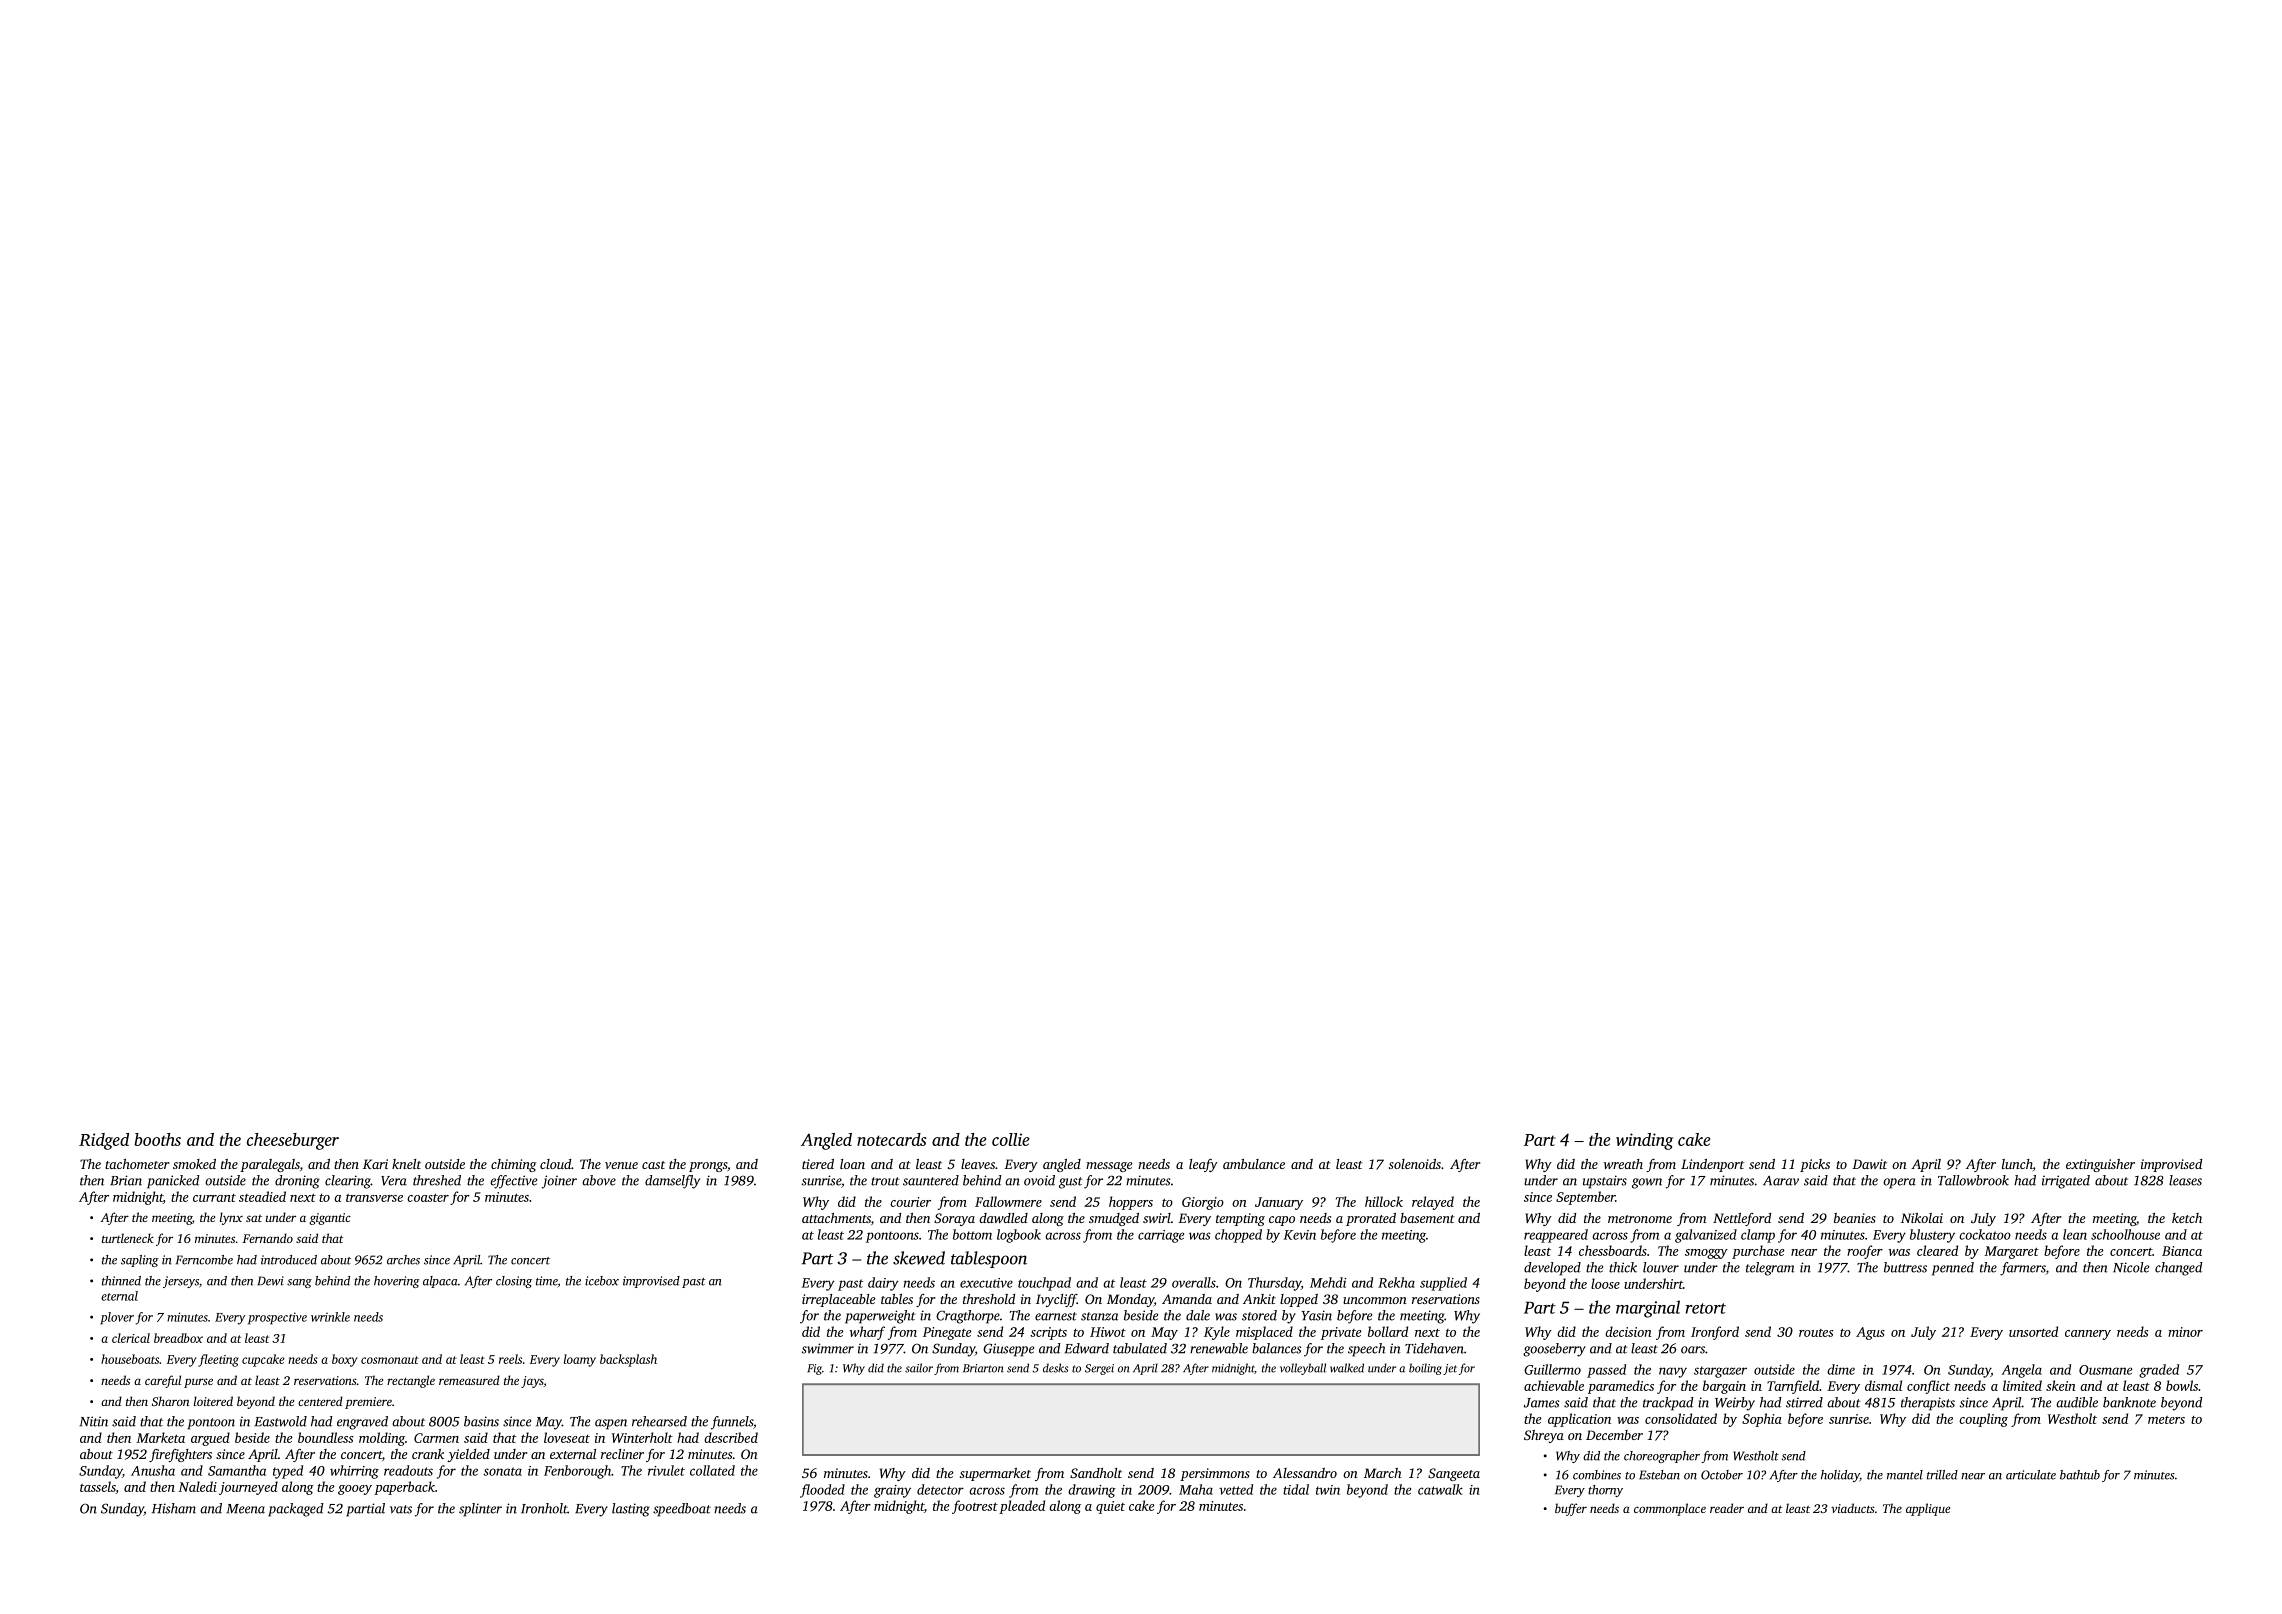 This document has height=1614, width=2282. What do you see at coordinates (975, 1507) in the document?
I see `footrest` at bounding box center [975, 1507].
